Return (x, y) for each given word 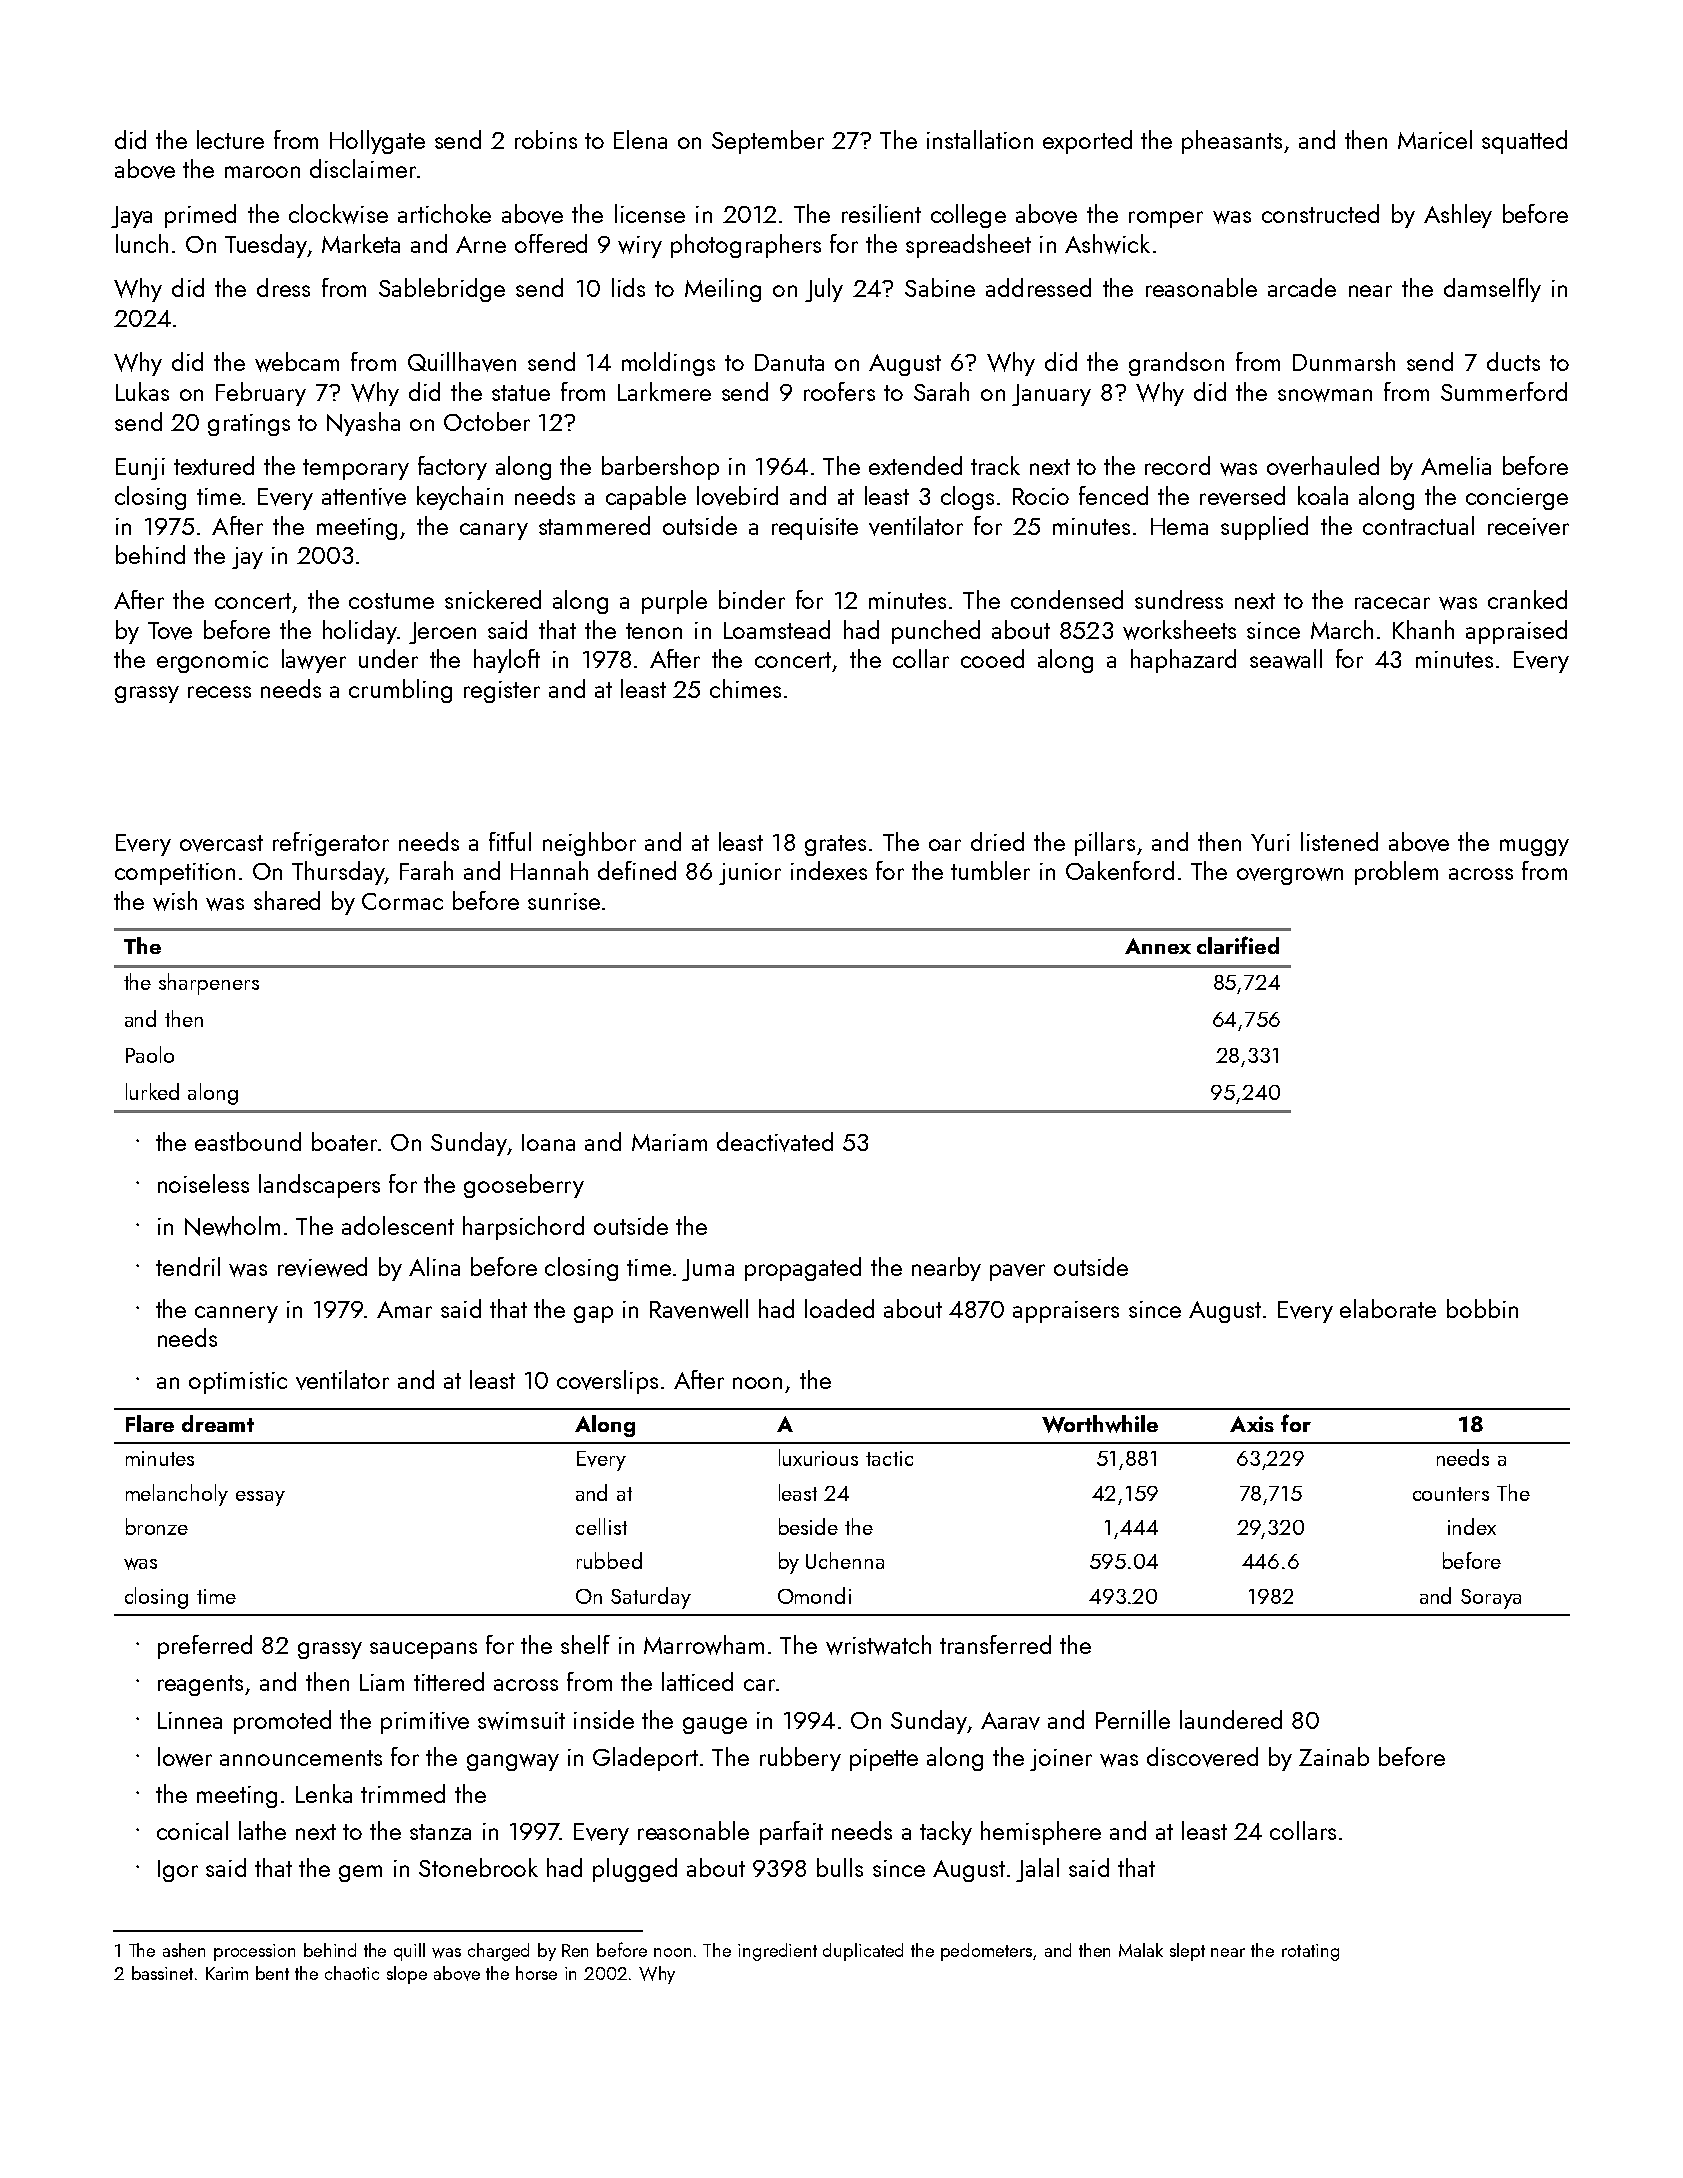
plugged (635, 1870)
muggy (1534, 847)
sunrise (564, 901)
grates (835, 845)
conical (192, 1830)
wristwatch (878, 1645)
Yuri (1270, 842)
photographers (746, 246)
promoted (282, 1722)
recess (219, 692)
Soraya (1491, 1599)
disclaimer (363, 168)
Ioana (548, 1142)
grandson (1176, 364)
